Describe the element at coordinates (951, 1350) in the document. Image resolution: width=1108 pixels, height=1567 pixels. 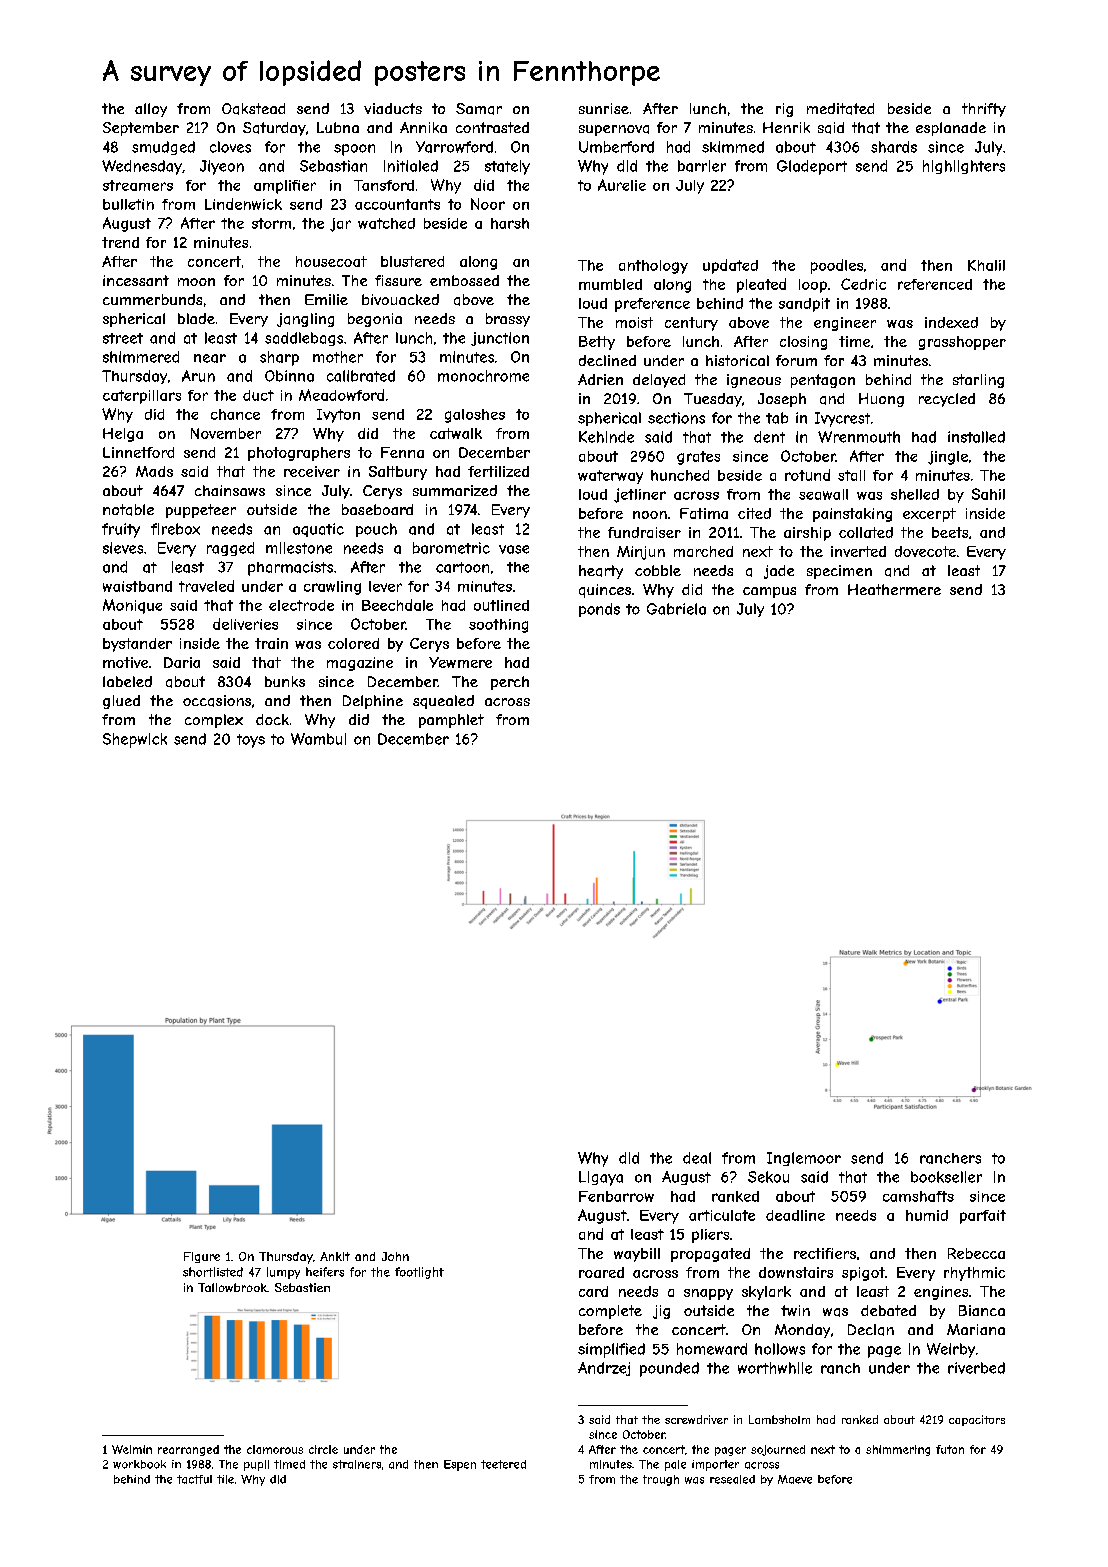
I see `Weirby` at that location.
